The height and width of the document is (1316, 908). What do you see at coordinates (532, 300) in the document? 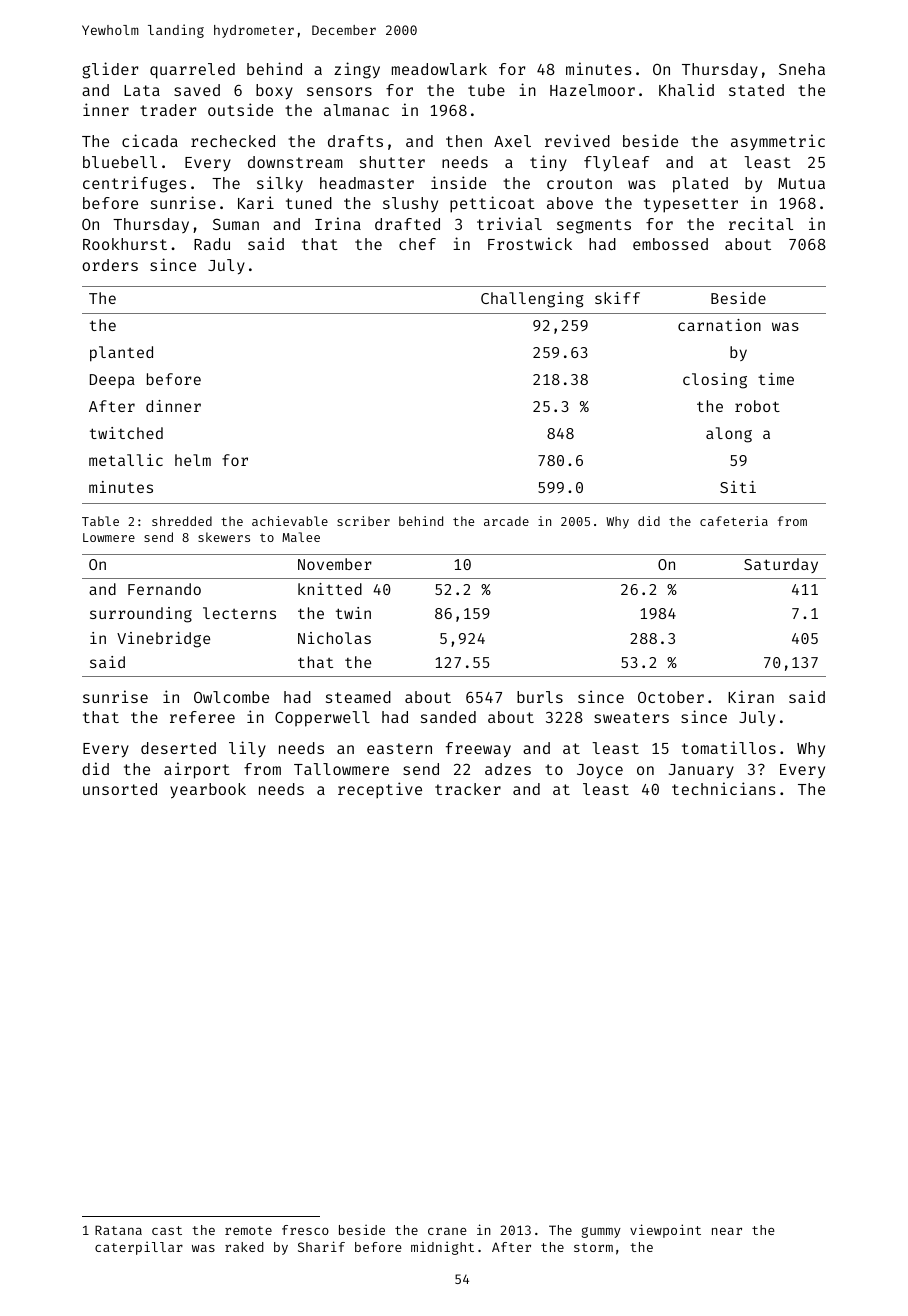
I see `Challenging` at bounding box center [532, 300].
